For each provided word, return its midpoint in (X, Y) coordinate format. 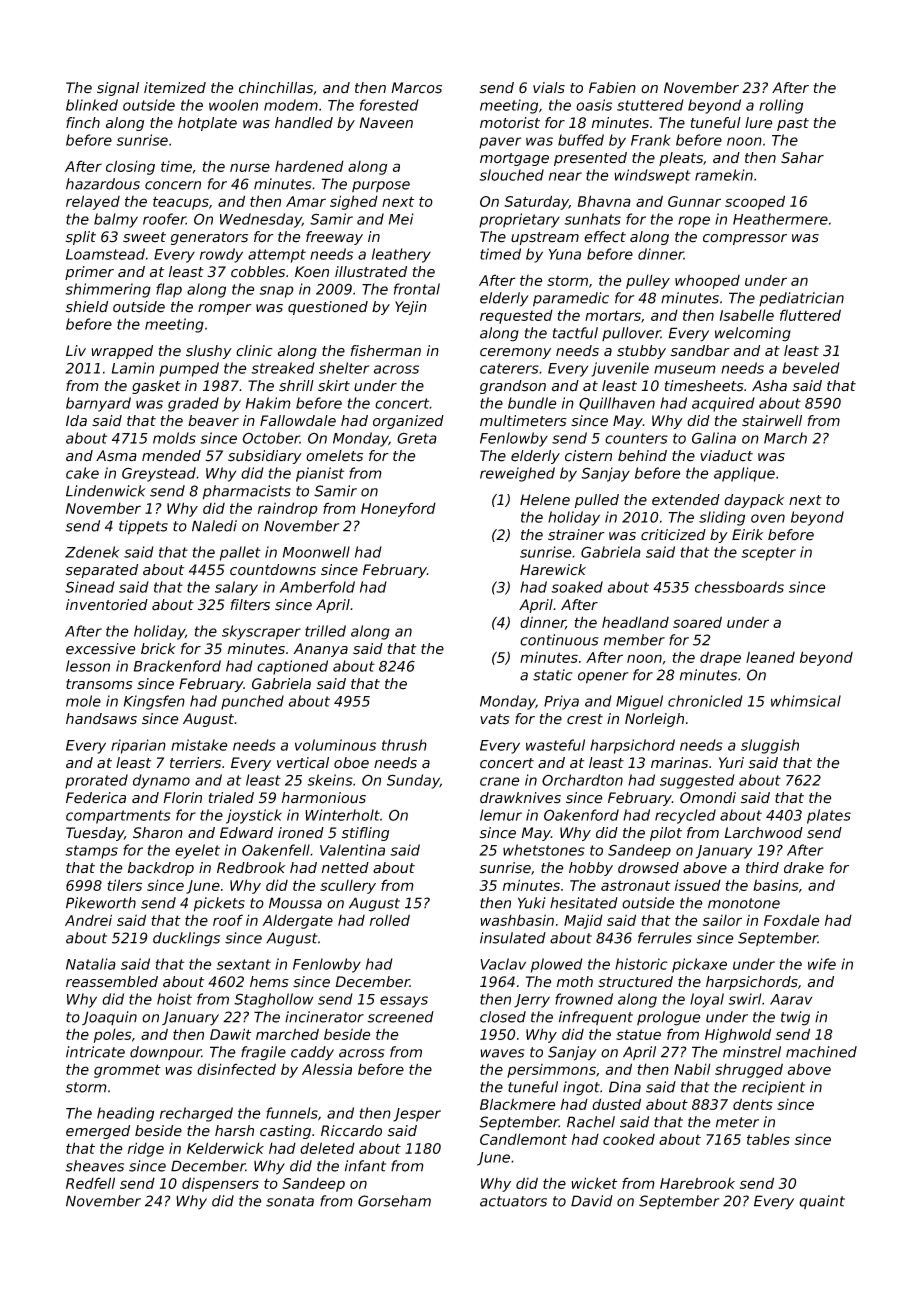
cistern (588, 456)
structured (635, 982)
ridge (146, 1149)
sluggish (770, 746)
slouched (511, 175)
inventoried (107, 605)
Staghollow (273, 1000)
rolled (390, 920)
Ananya (320, 650)
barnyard (98, 404)
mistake (199, 745)
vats (495, 719)
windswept (652, 176)
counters (636, 438)
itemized (175, 88)
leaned (770, 657)
